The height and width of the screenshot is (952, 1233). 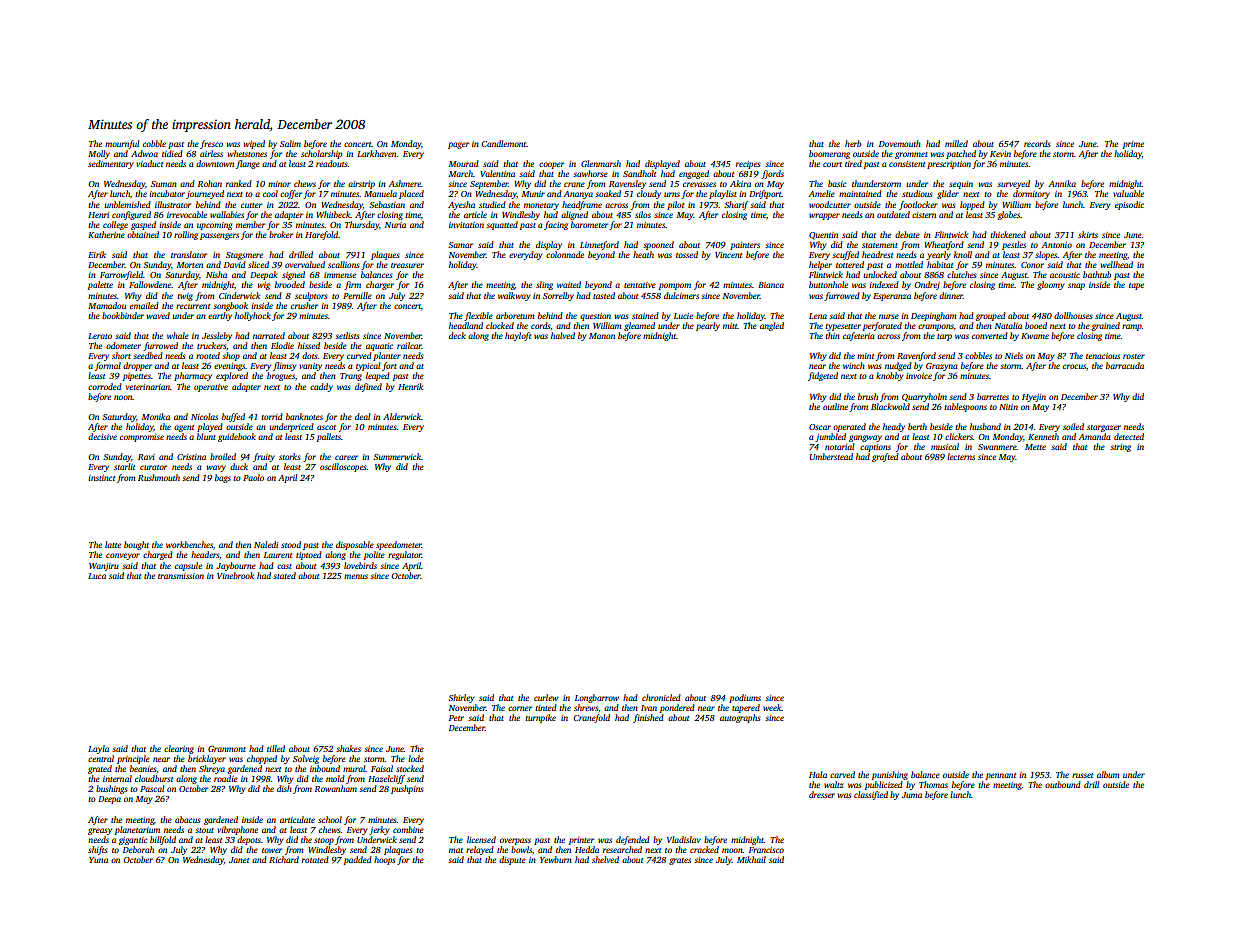 I want to click on punishing, so click(x=889, y=775).
